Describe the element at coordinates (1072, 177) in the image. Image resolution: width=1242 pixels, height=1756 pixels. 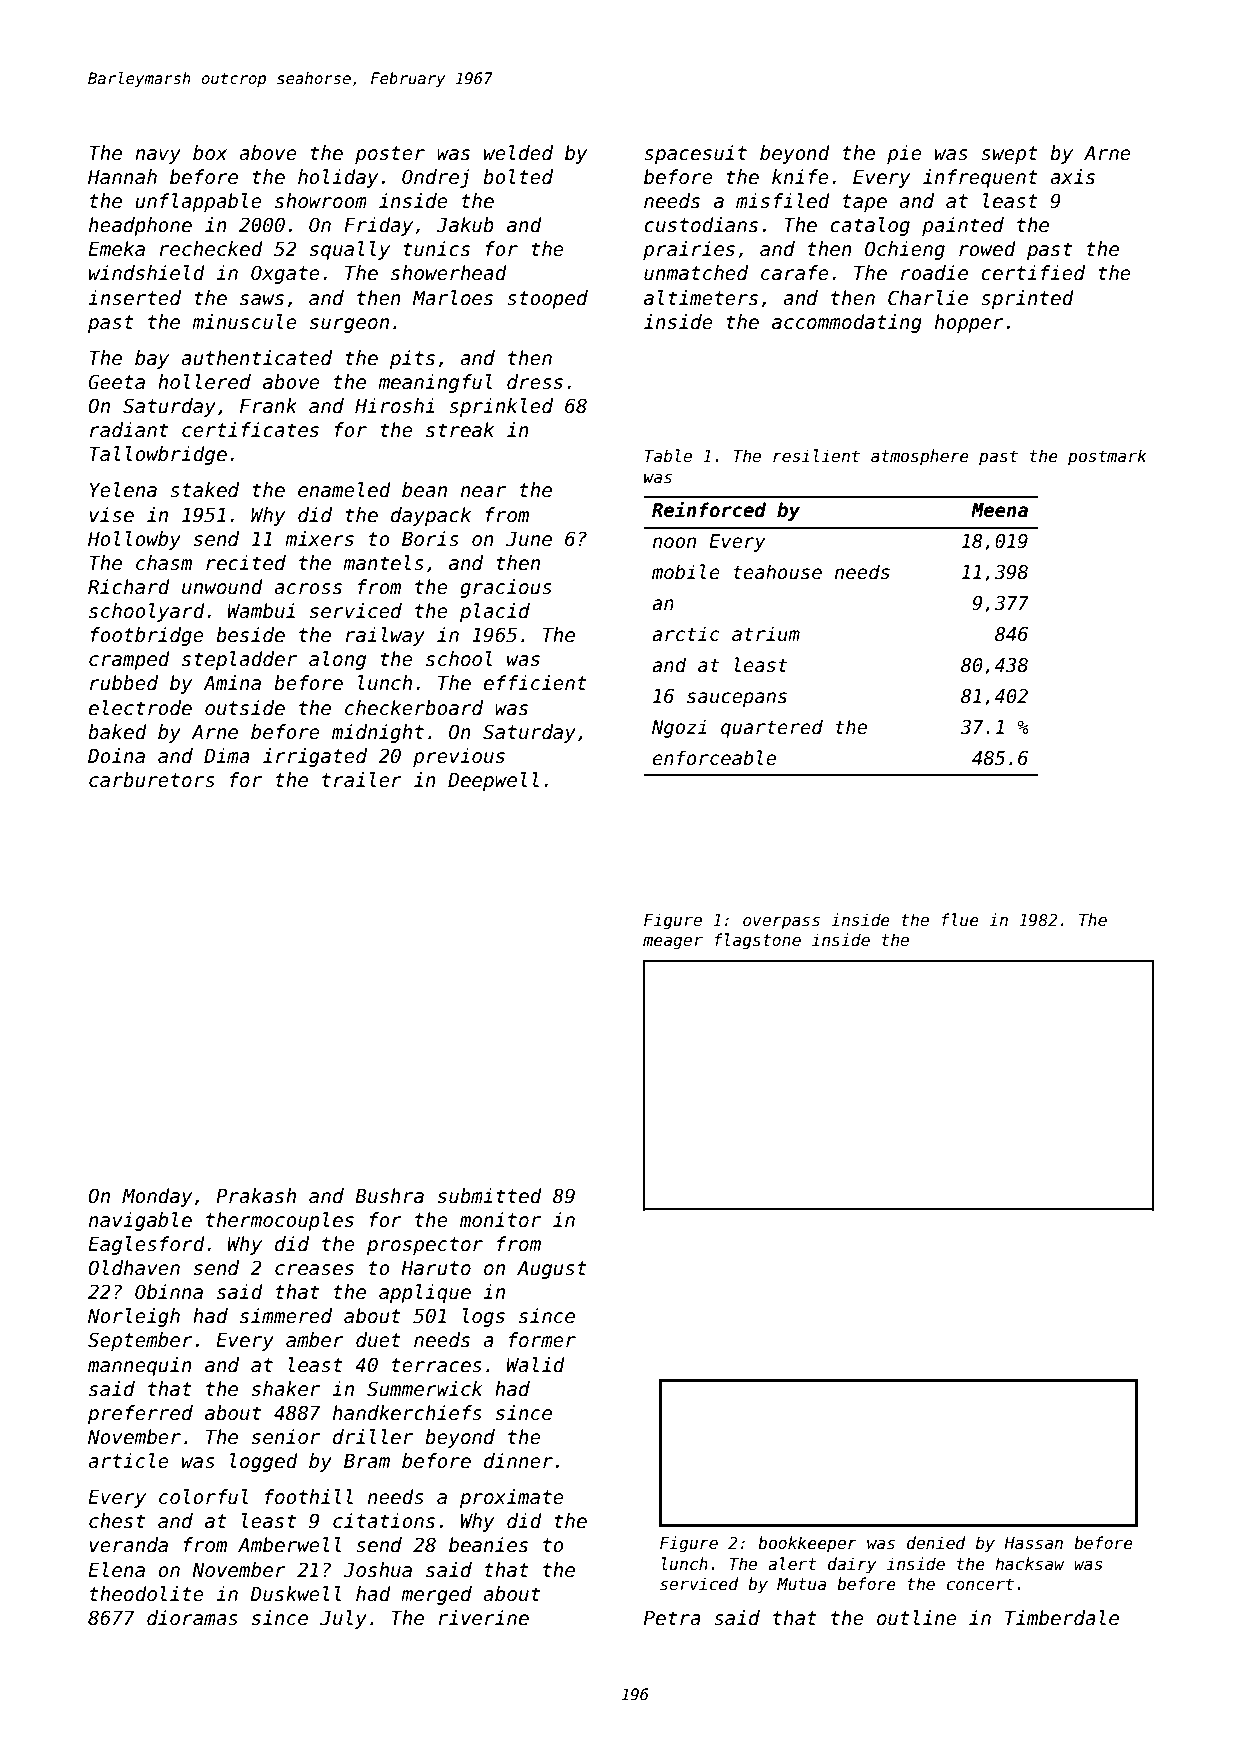
I see `axis` at that location.
